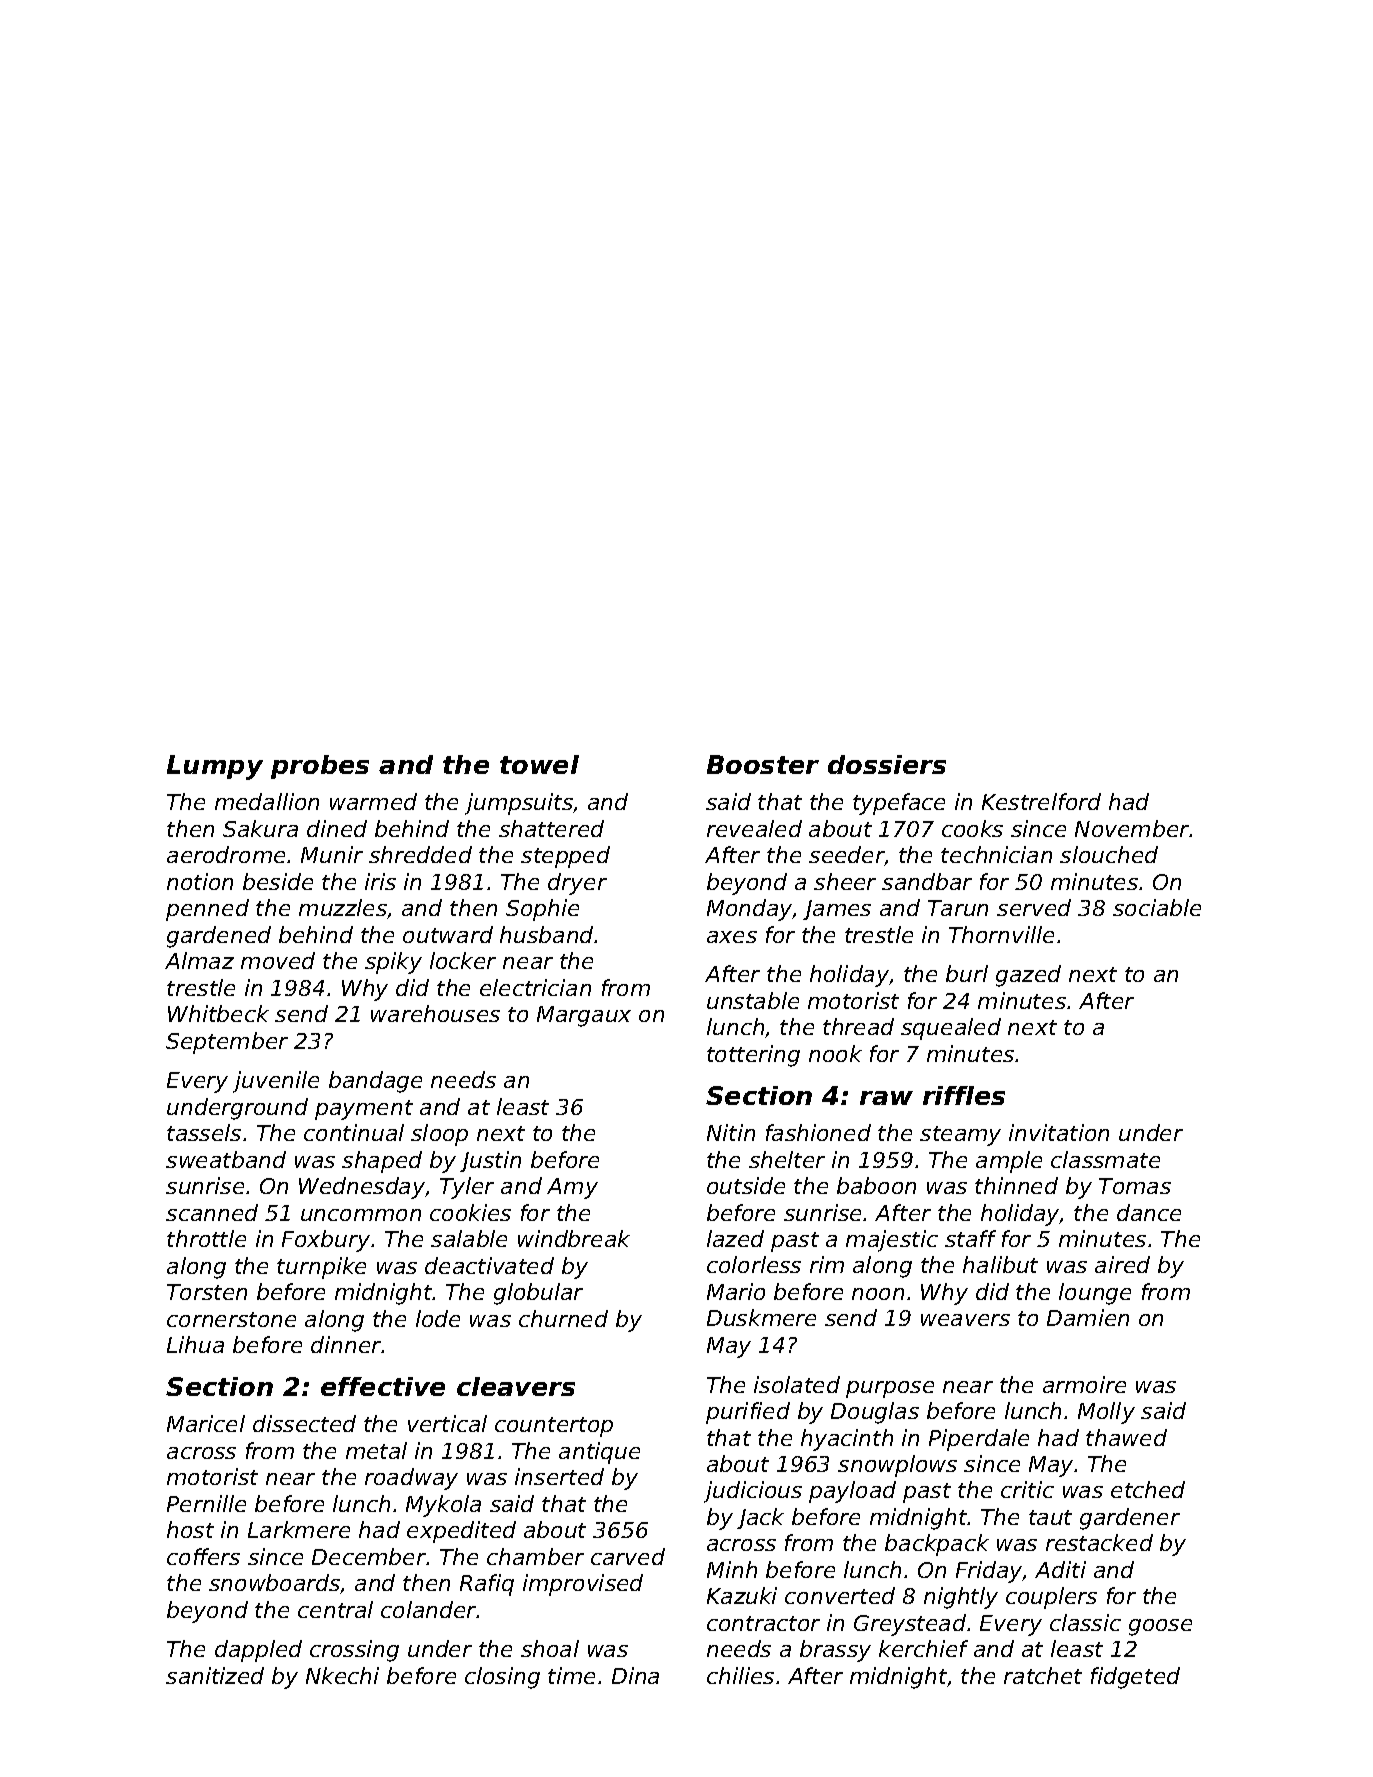 This screenshot has height=1777, width=1373. Describe the element at coordinates (275, 1584) in the screenshot. I see `snowboards` at that location.
